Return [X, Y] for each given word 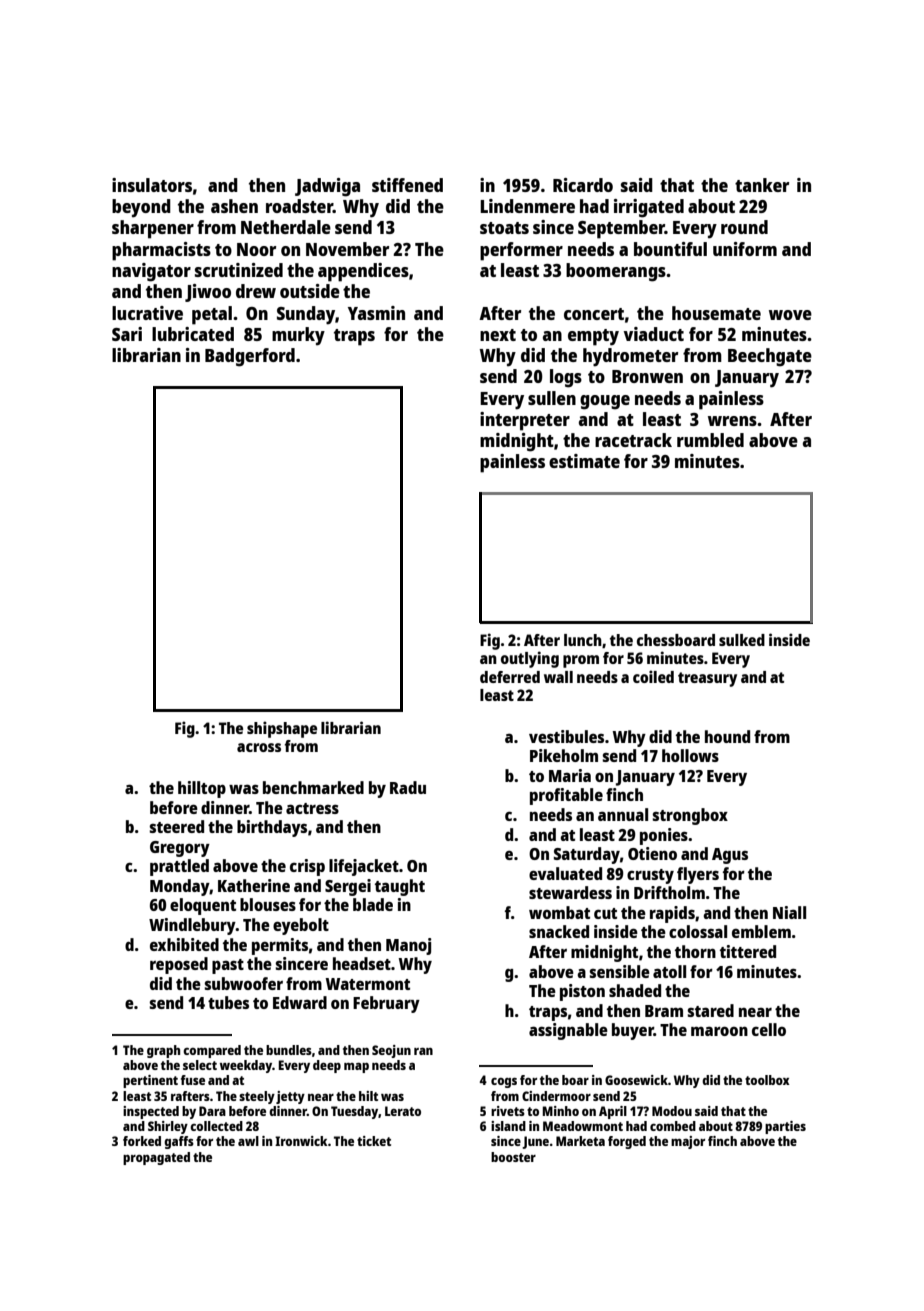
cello [769, 1029]
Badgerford [250, 357]
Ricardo [583, 185]
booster [513, 1157]
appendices [363, 272]
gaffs [179, 1142]
